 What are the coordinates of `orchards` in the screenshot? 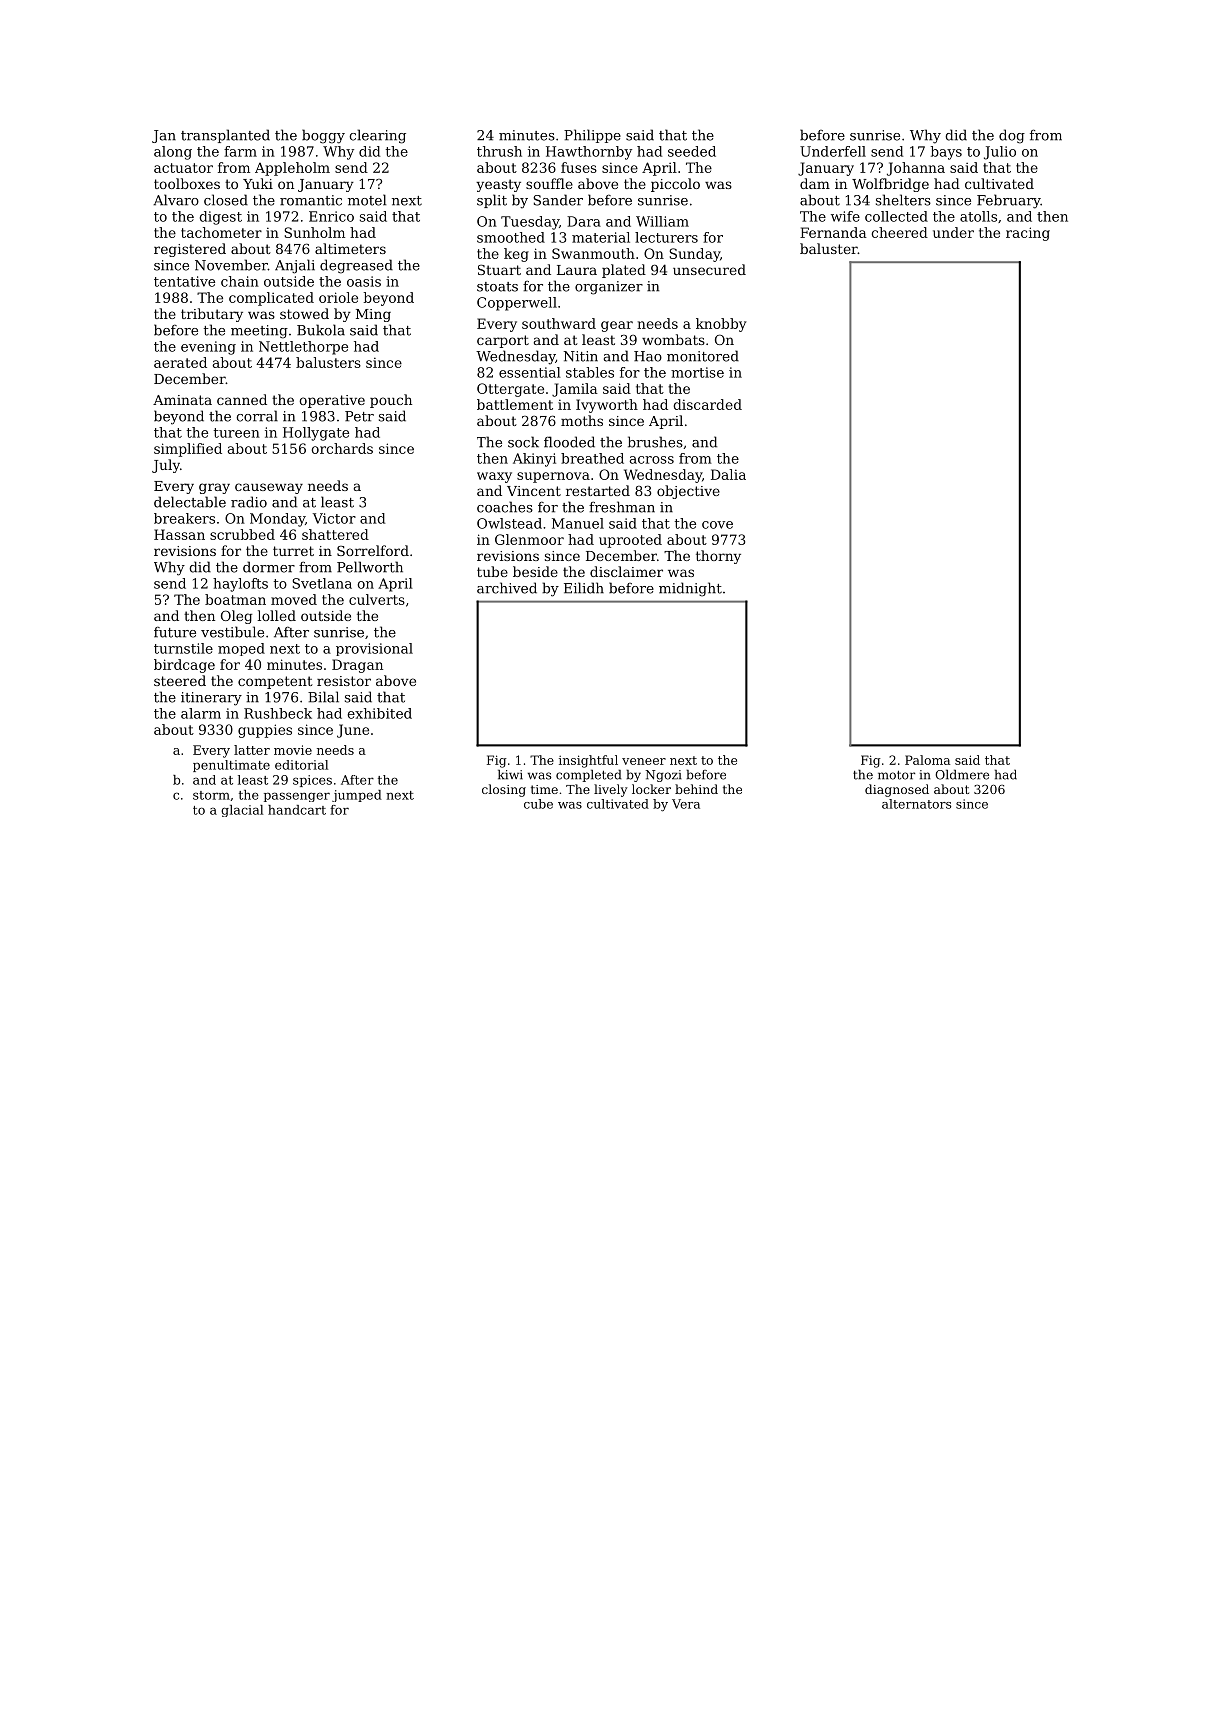 It's located at (342, 448).
